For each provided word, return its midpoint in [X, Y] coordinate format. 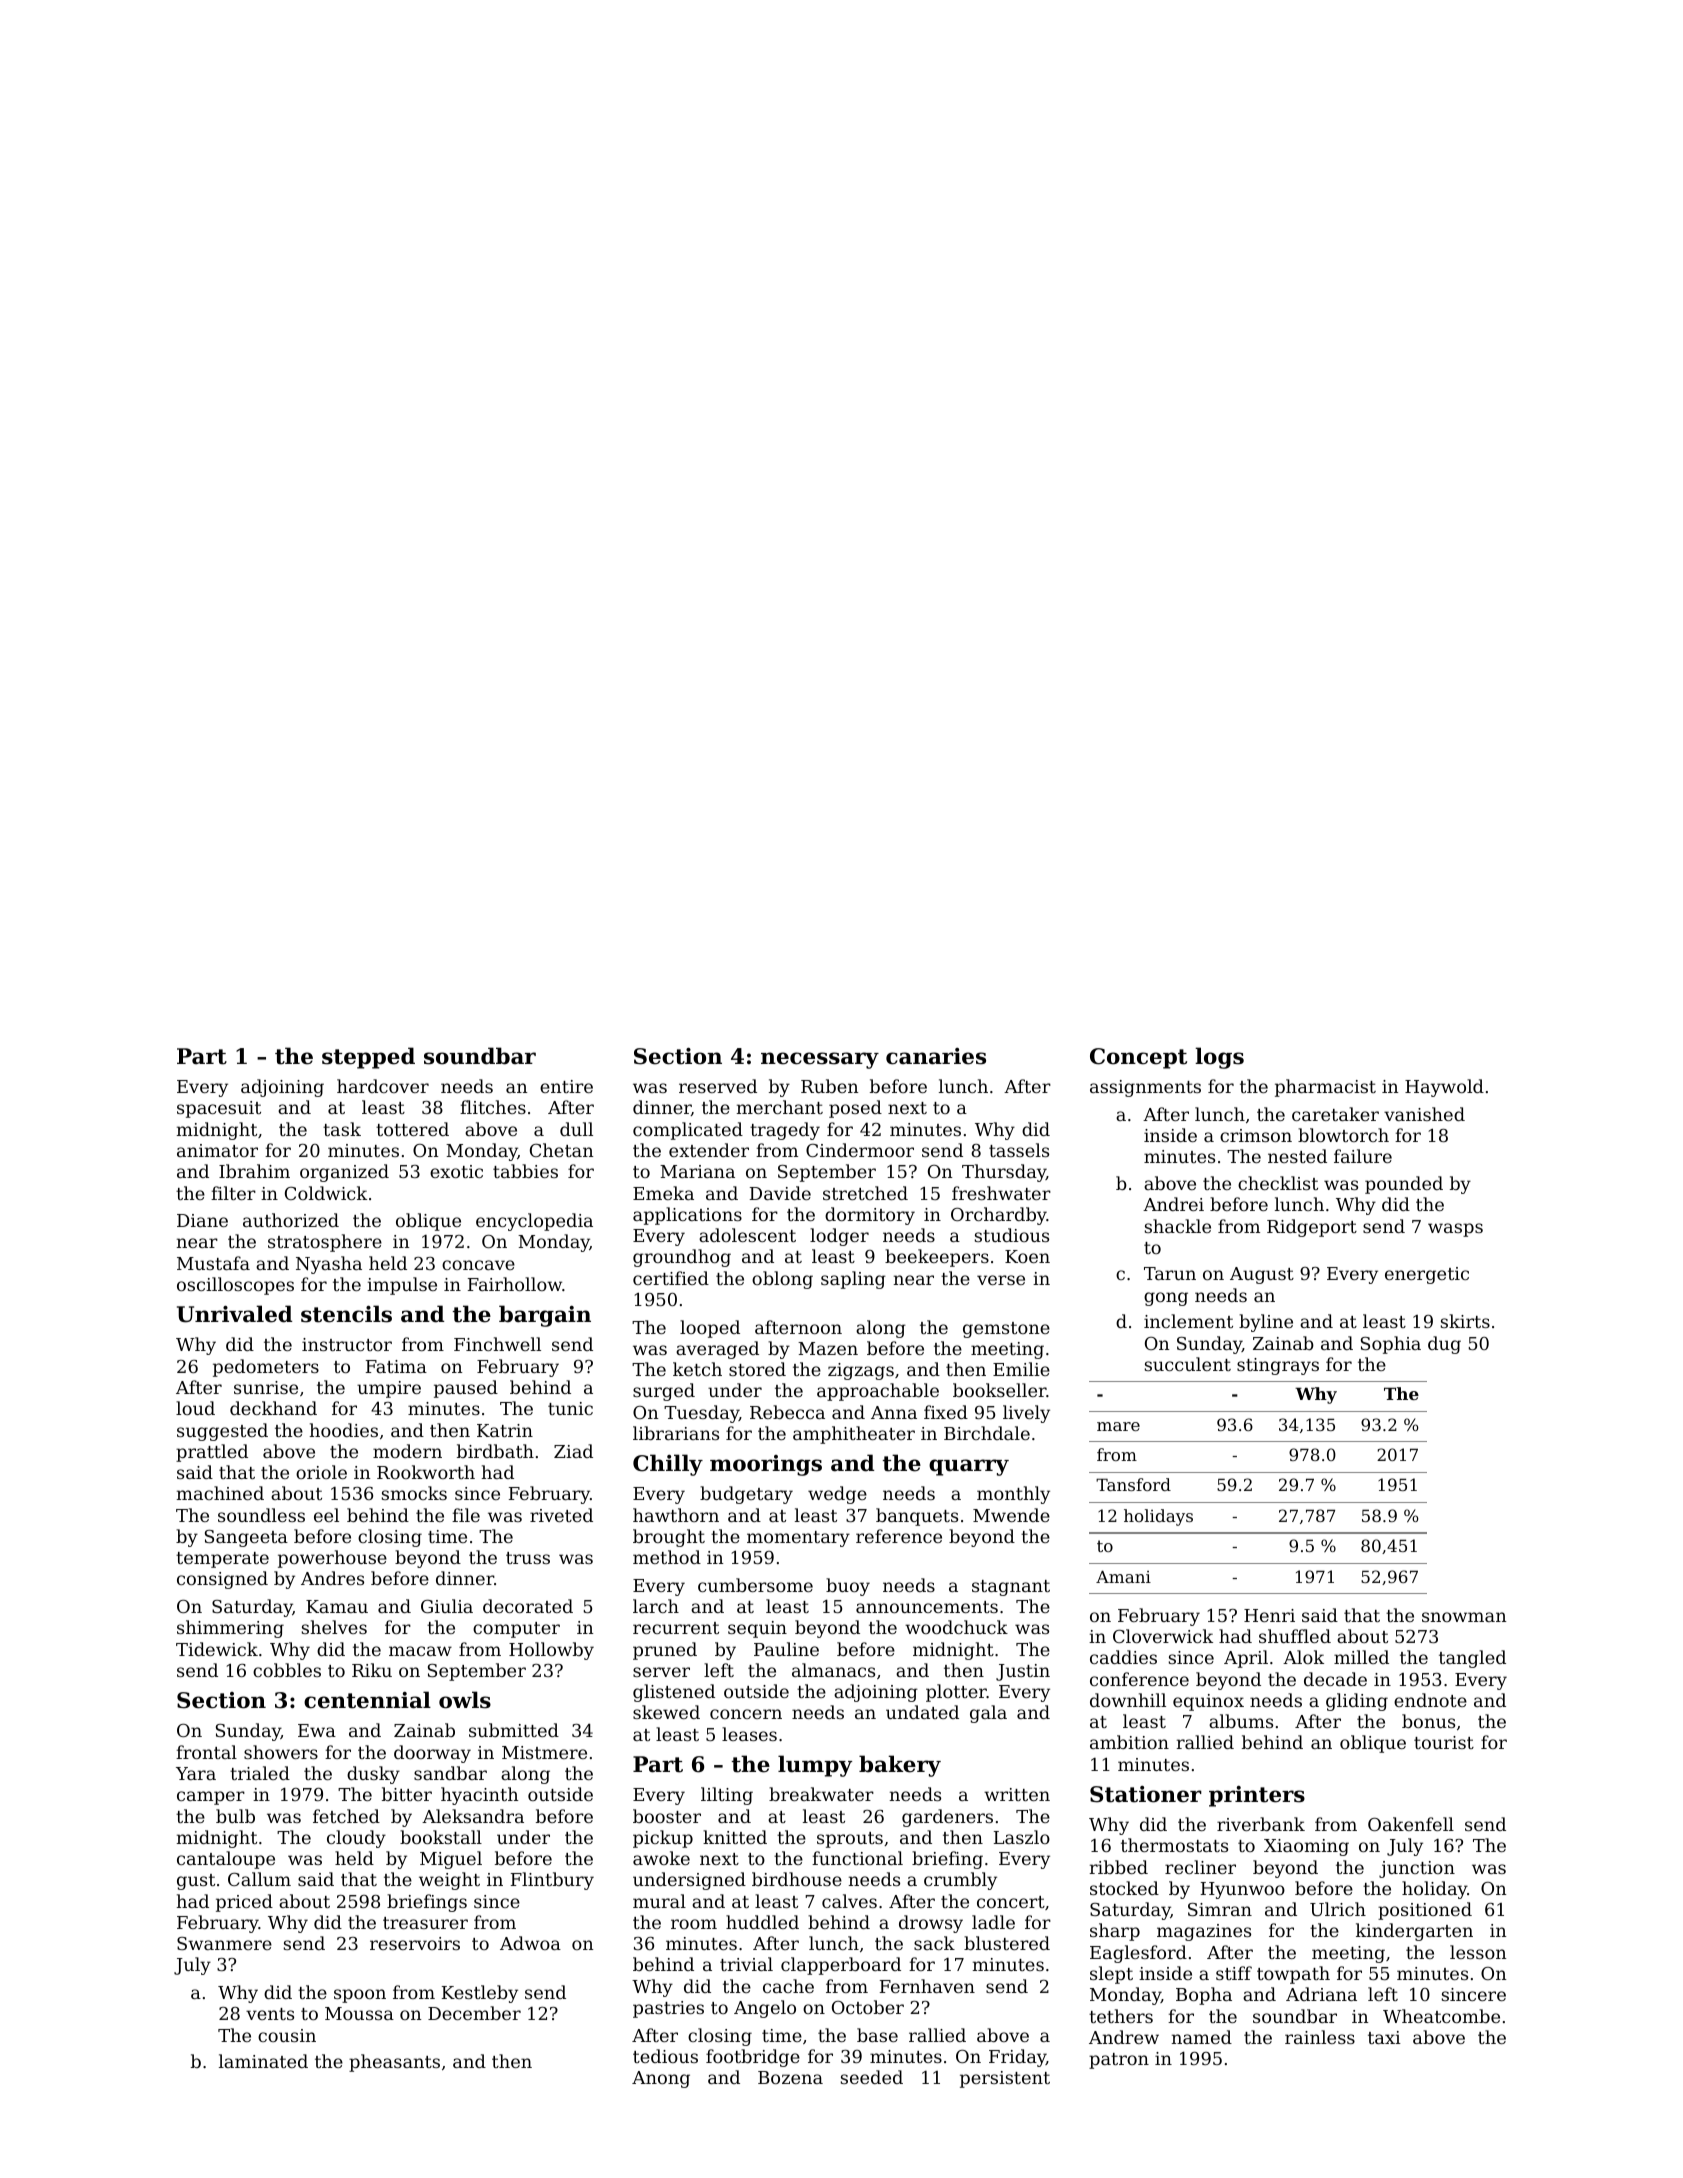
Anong [661, 2079]
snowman [1464, 1617]
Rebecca [787, 1412]
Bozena [790, 2077]
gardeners [947, 1818]
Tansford [1133, 1484]
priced [244, 1903]
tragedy [785, 1131]
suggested [222, 1432]
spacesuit [219, 1109]
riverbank [1261, 1824]
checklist [1278, 1183]
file [466, 1515]
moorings [766, 1465]
